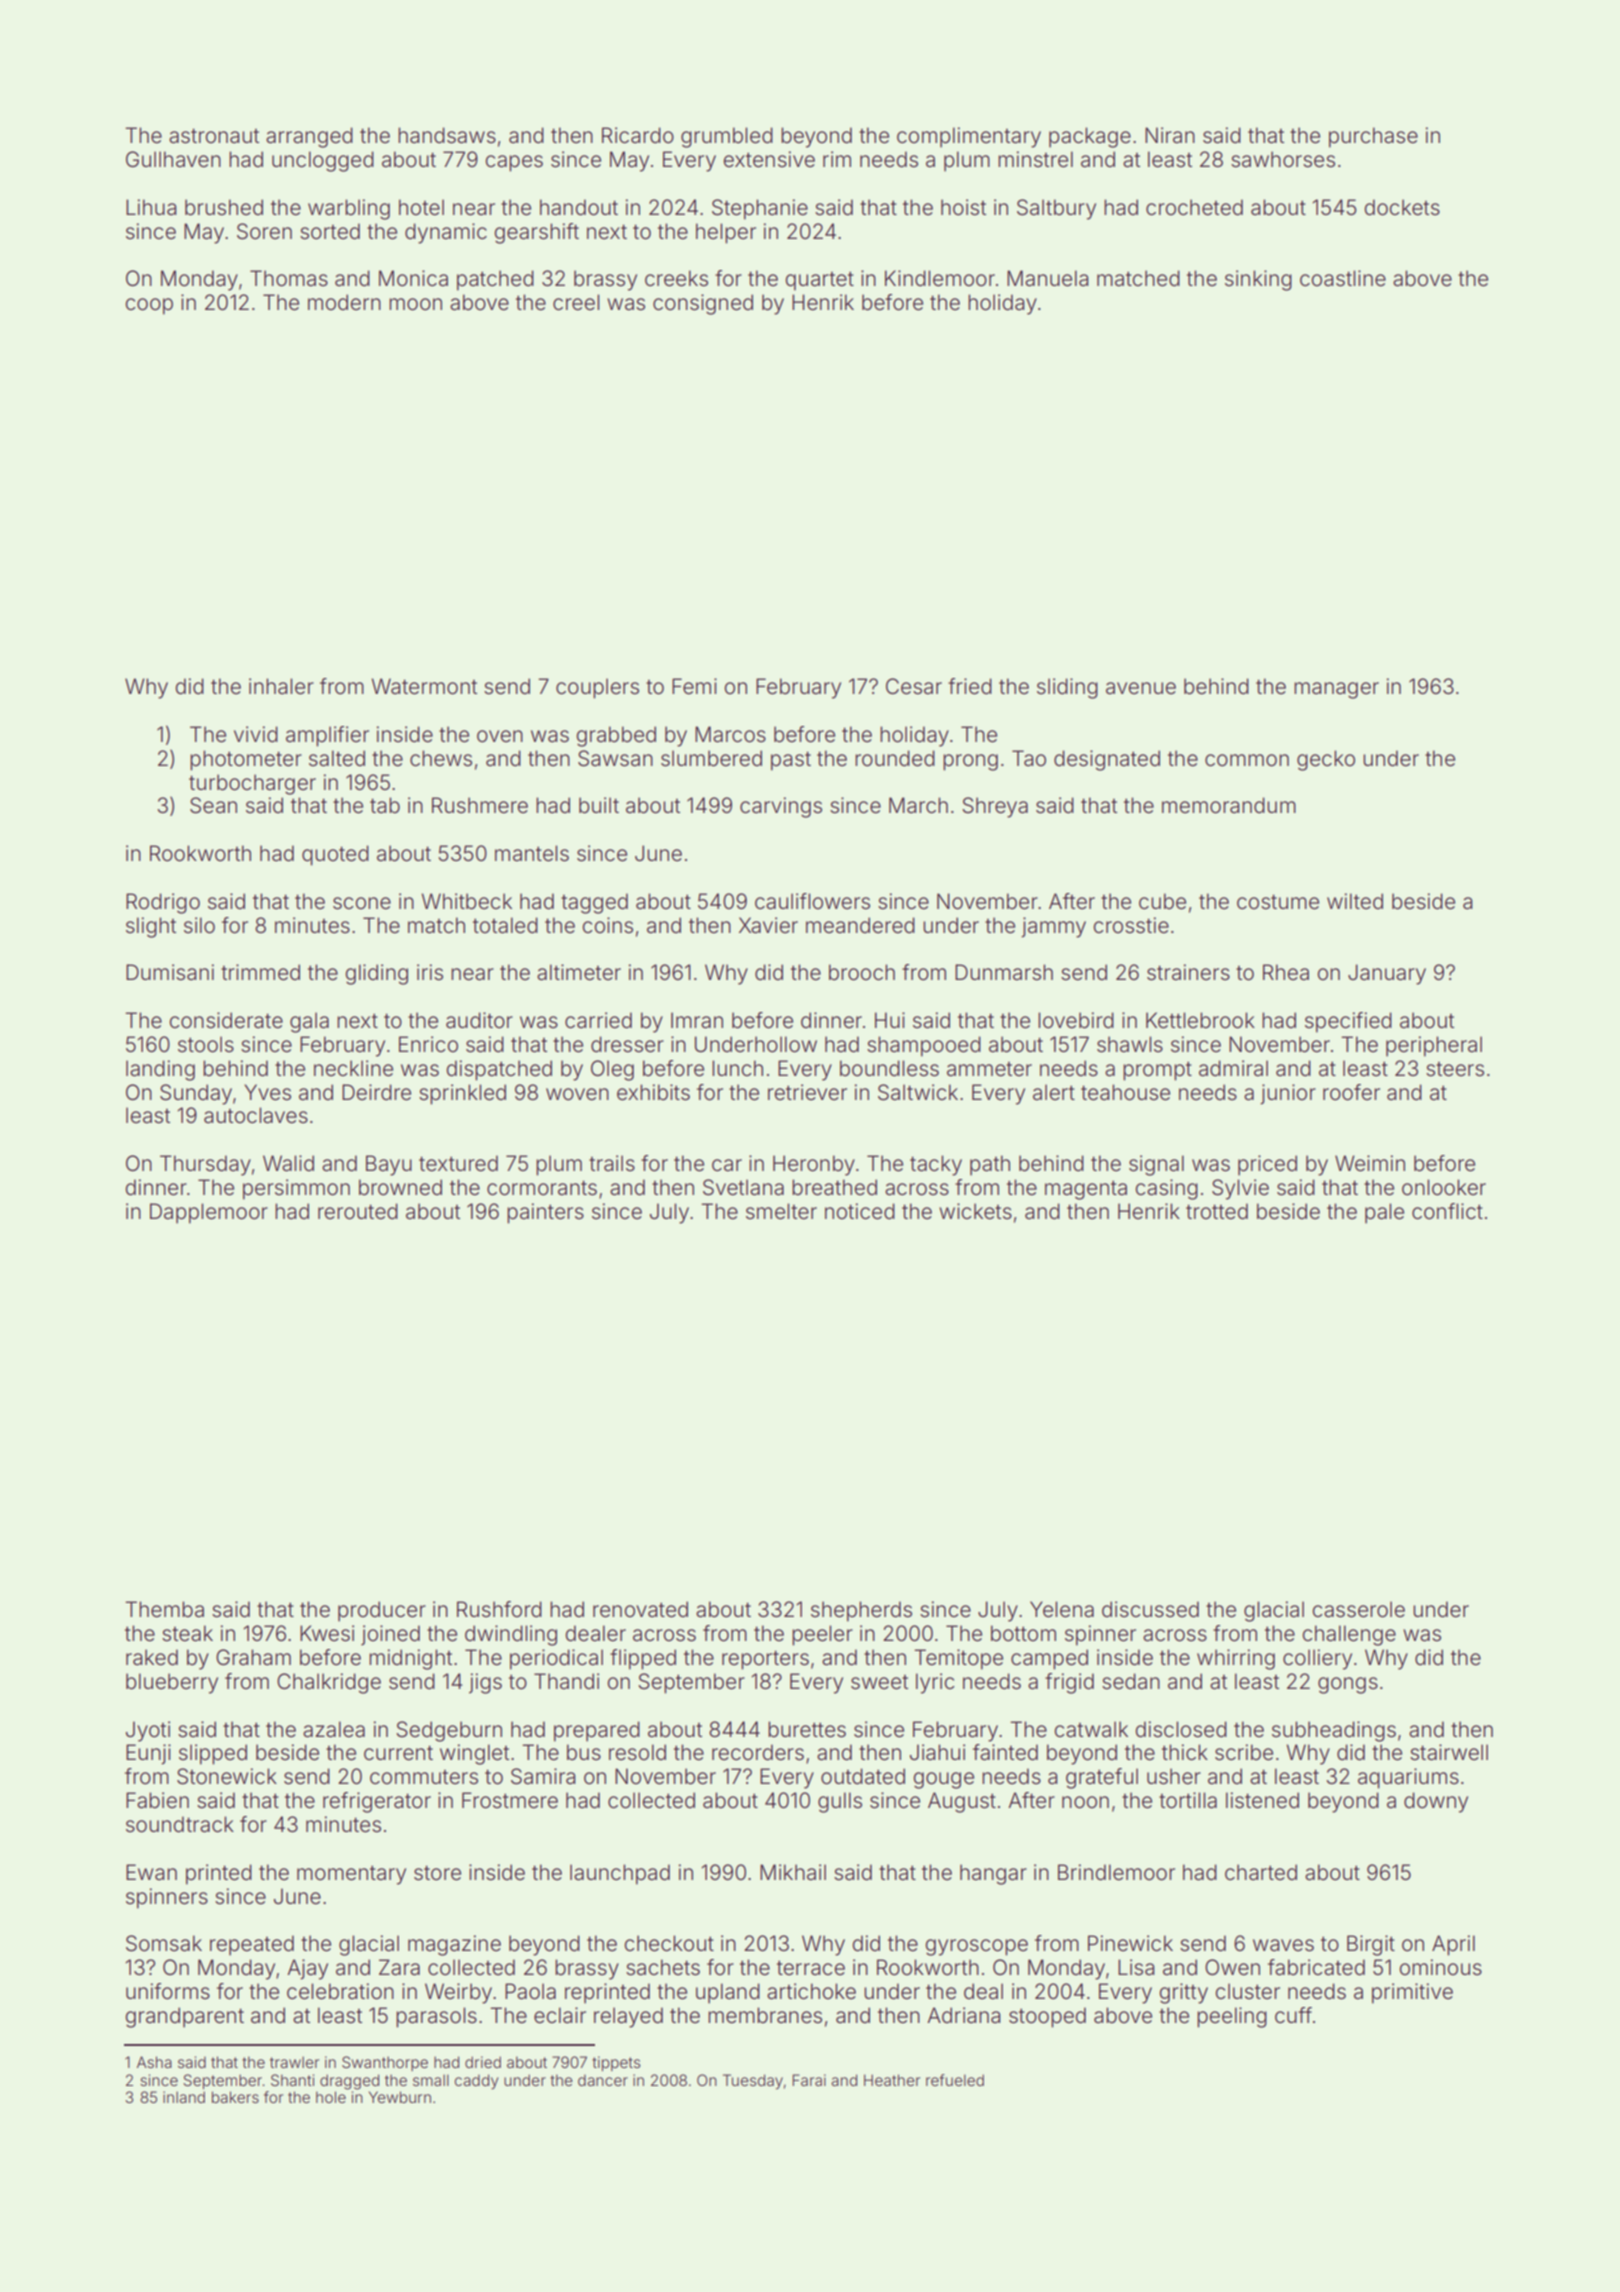 Image resolution: width=1620 pixels, height=2292 pixels. I want to click on wickets, so click(975, 1211).
